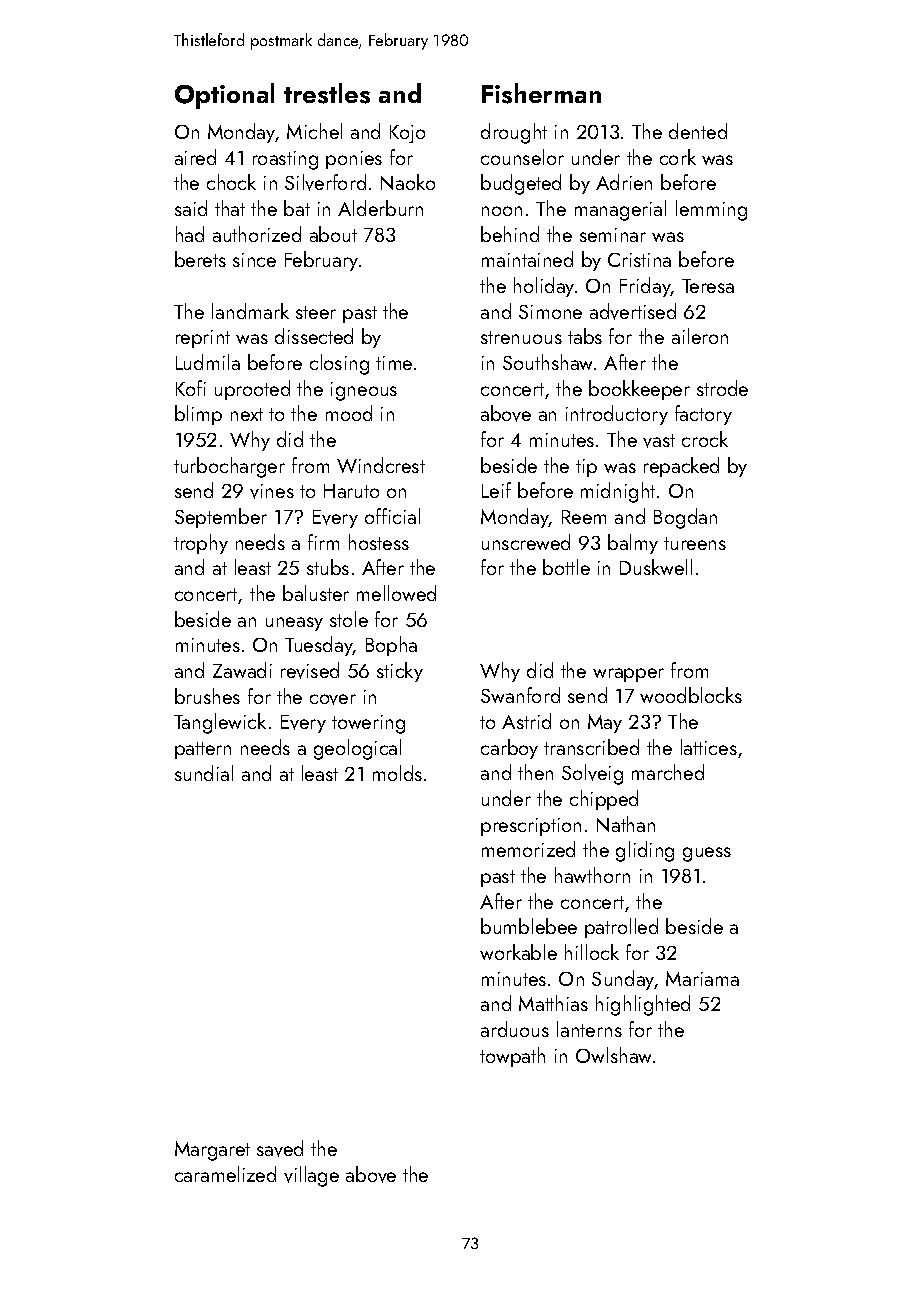  What do you see at coordinates (547, 362) in the screenshot?
I see `Southshaw` at bounding box center [547, 362].
